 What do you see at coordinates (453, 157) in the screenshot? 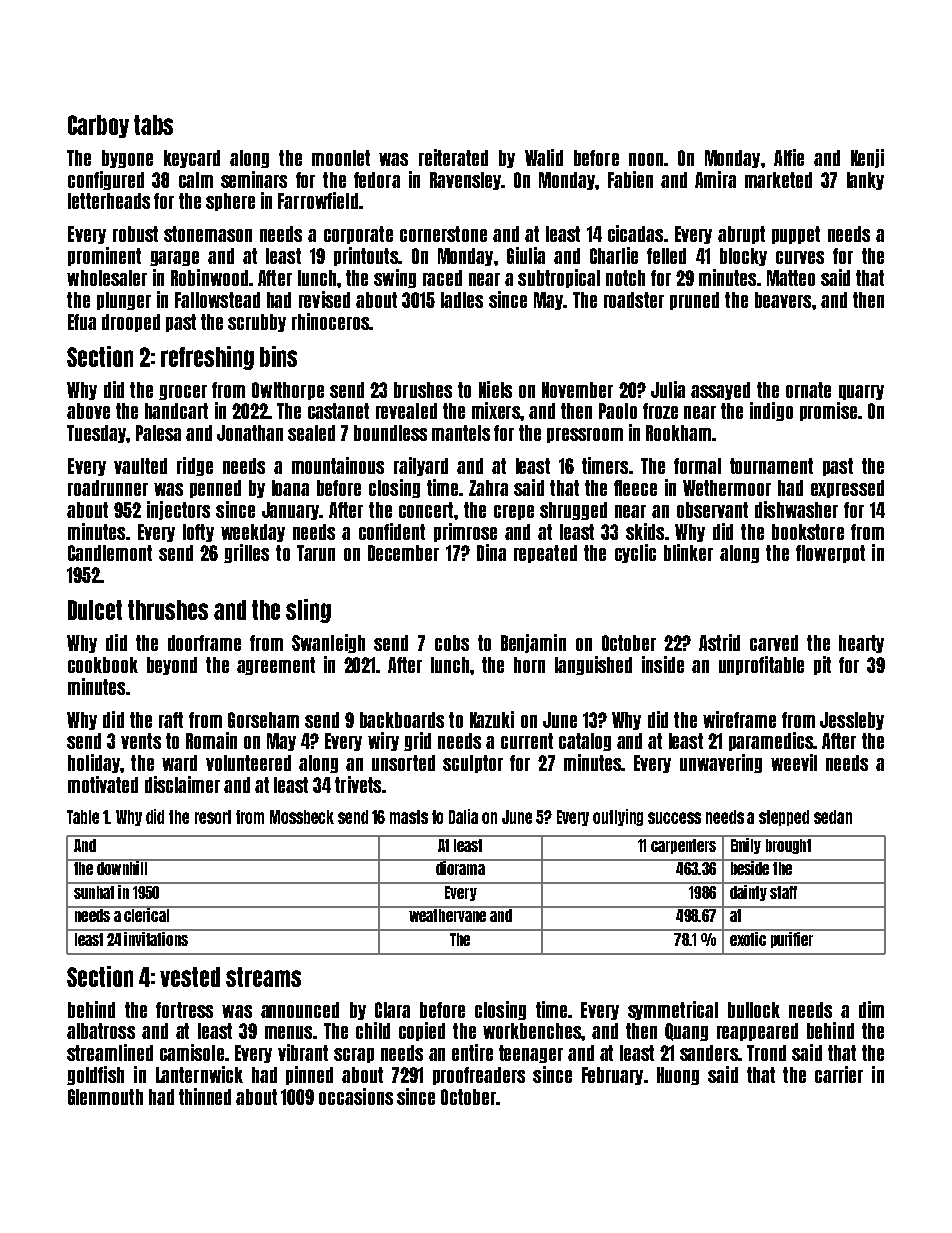
I see `reiterated` at bounding box center [453, 157].
